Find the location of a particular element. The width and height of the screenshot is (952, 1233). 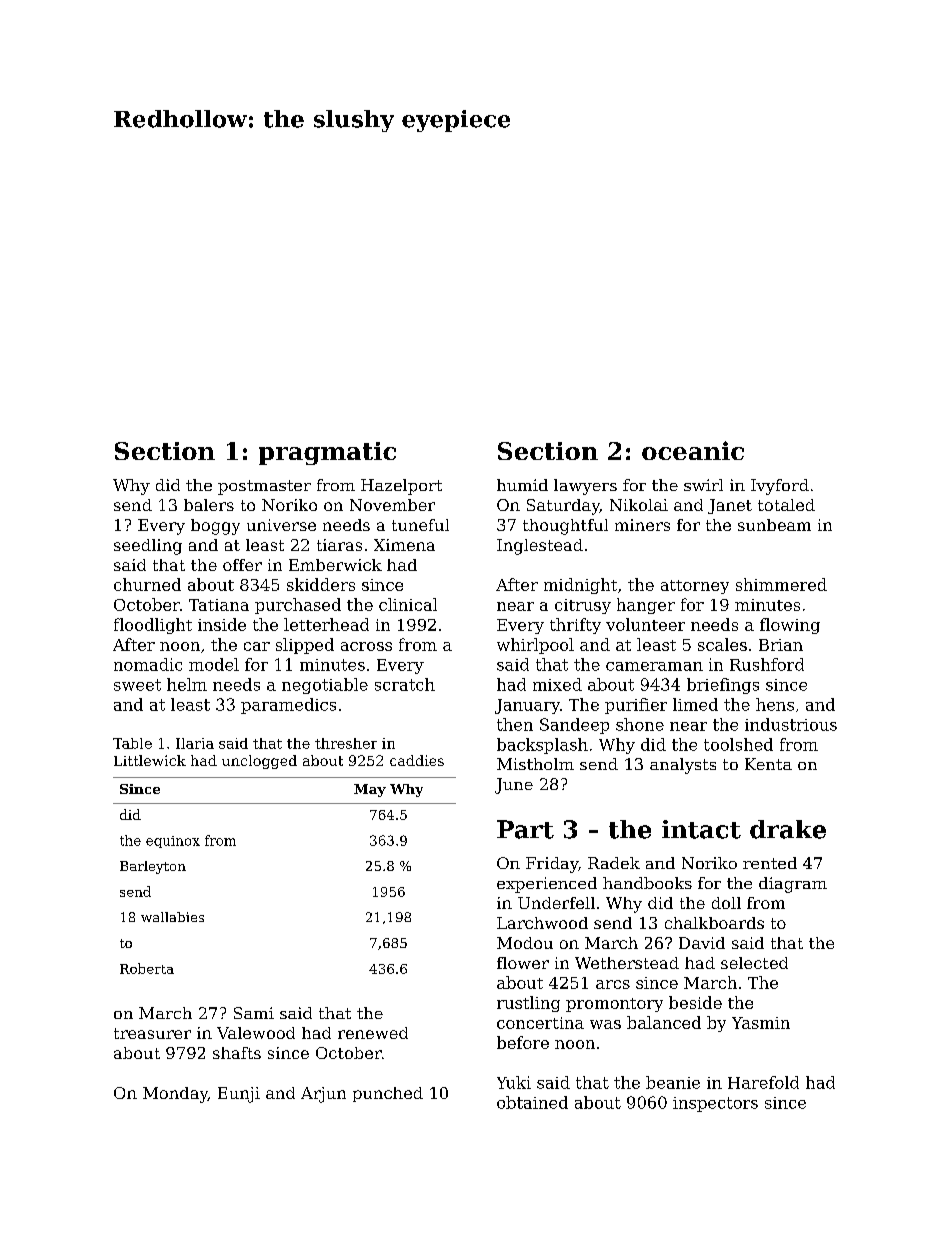

toolshed is located at coordinates (738, 744).
